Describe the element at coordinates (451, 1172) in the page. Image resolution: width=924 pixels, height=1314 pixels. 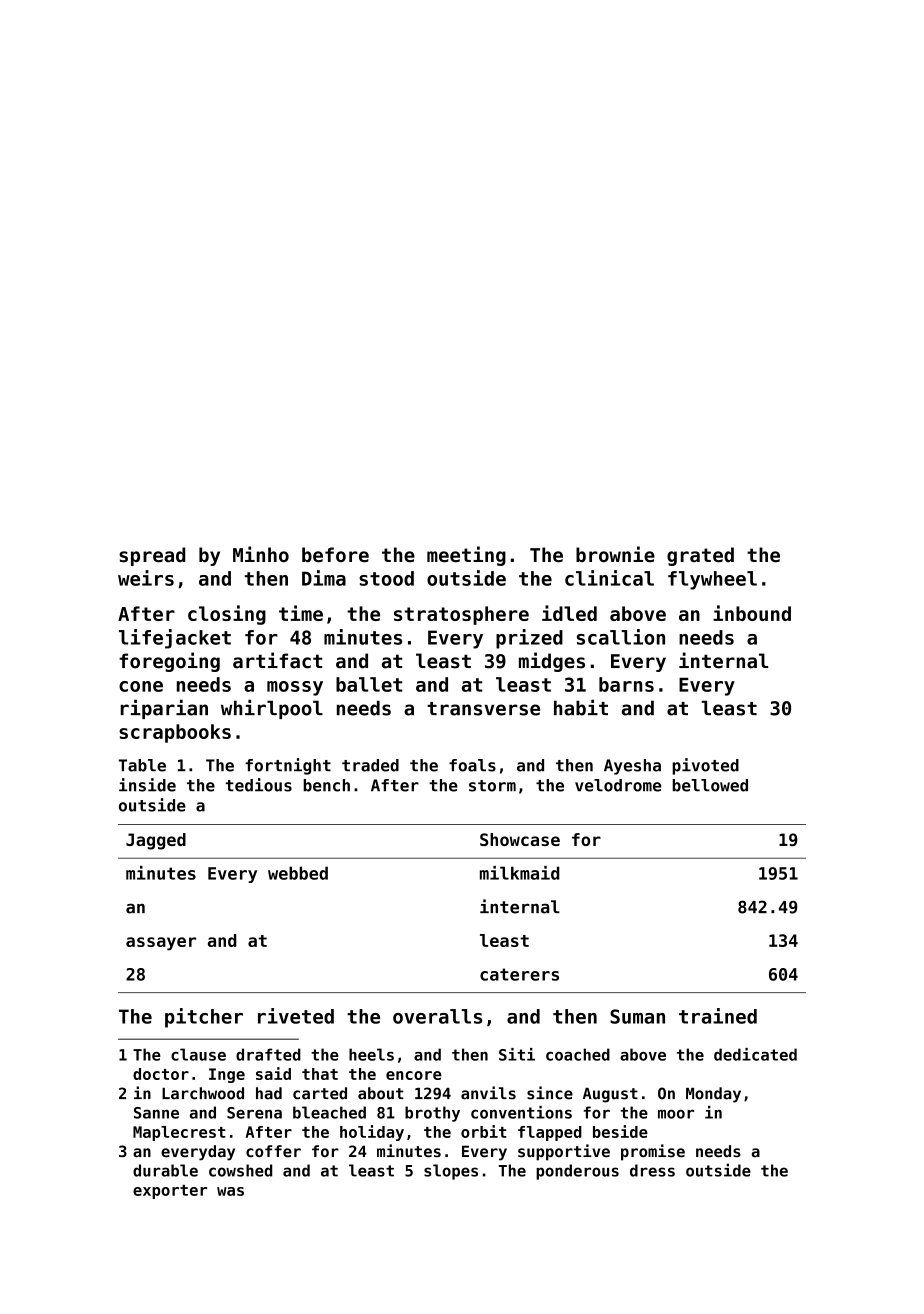
I see `slopes` at that location.
